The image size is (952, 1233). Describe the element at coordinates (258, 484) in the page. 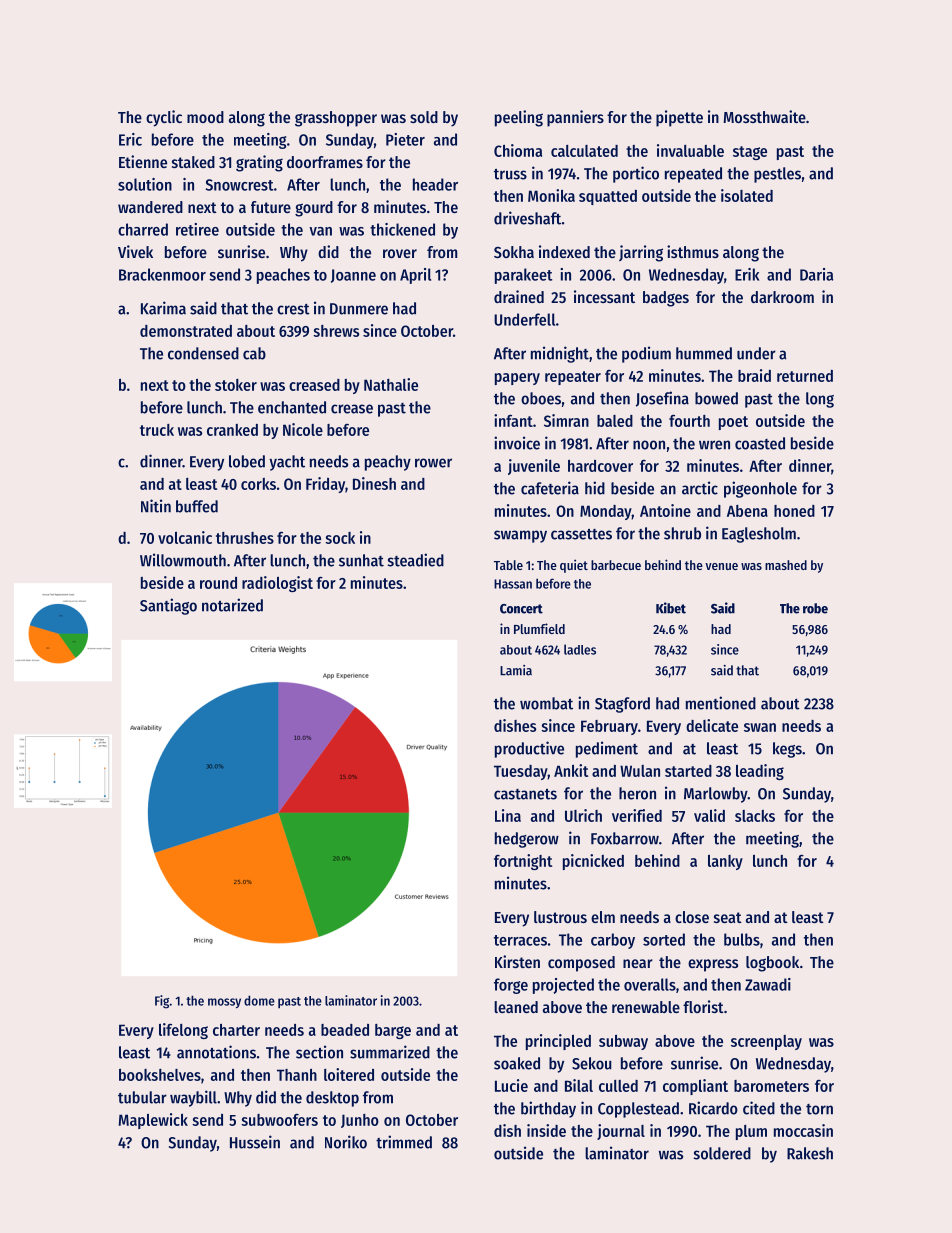

I see `corks` at that location.
